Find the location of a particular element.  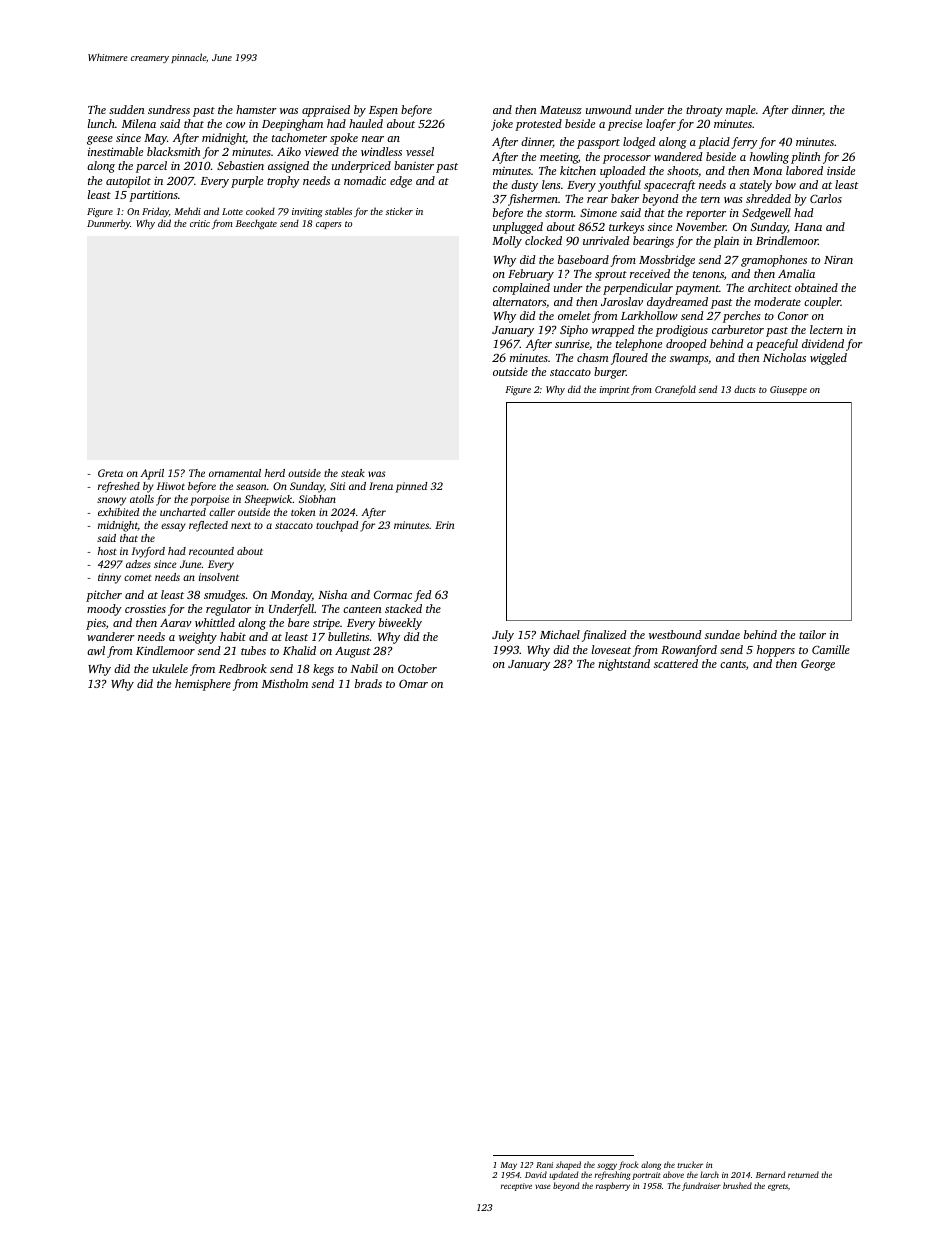

receptive is located at coordinates (516, 1187).
